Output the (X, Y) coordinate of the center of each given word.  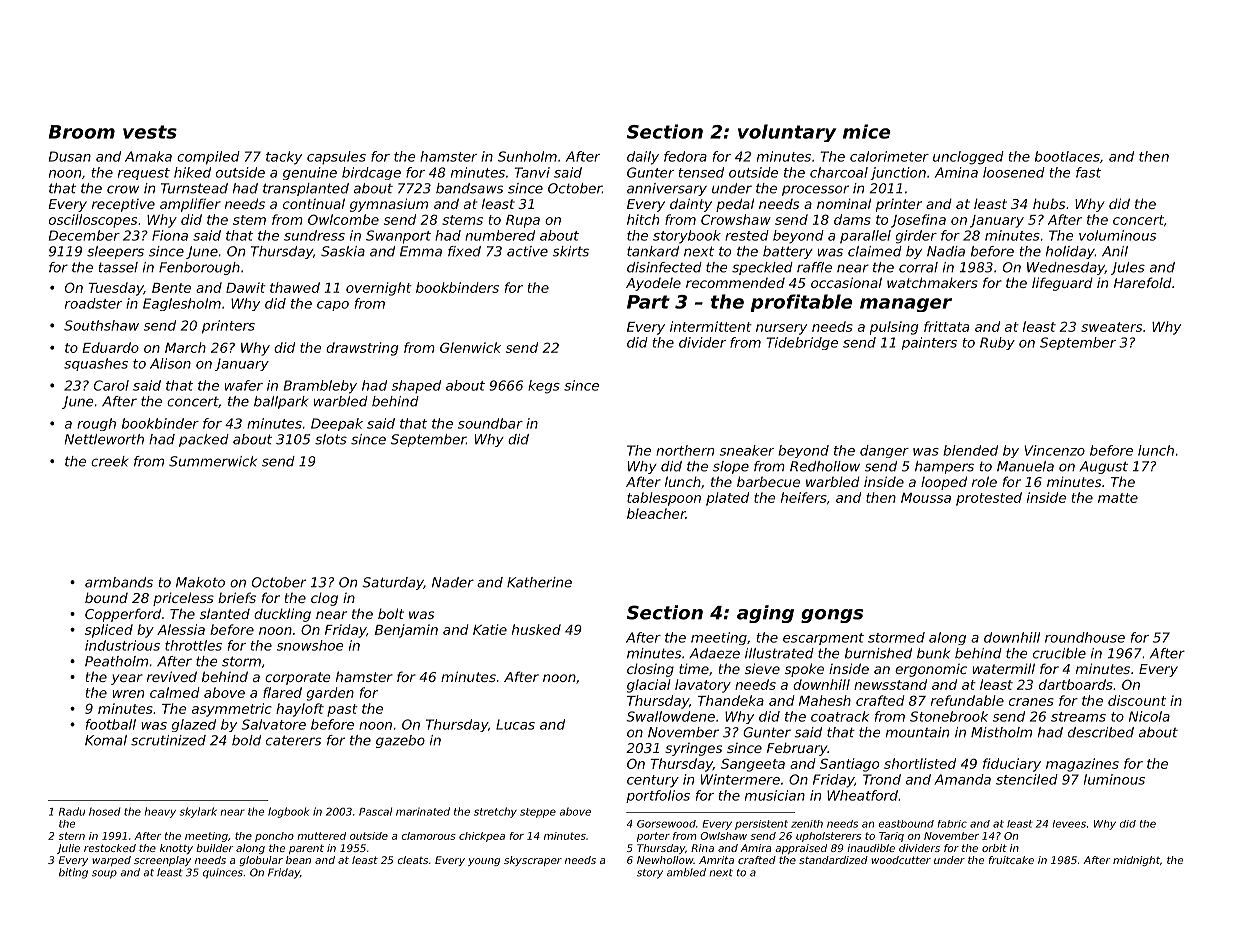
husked (536, 629)
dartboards (1076, 684)
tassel (118, 267)
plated (727, 499)
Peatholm (116, 661)
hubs (1049, 203)
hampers (944, 467)
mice (866, 131)
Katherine (539, 582)
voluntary (787, 133)
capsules (336, 157)
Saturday (393, 583)
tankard (653, 251)
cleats (413, 860)
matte (1118, 498)
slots (331, 439)
